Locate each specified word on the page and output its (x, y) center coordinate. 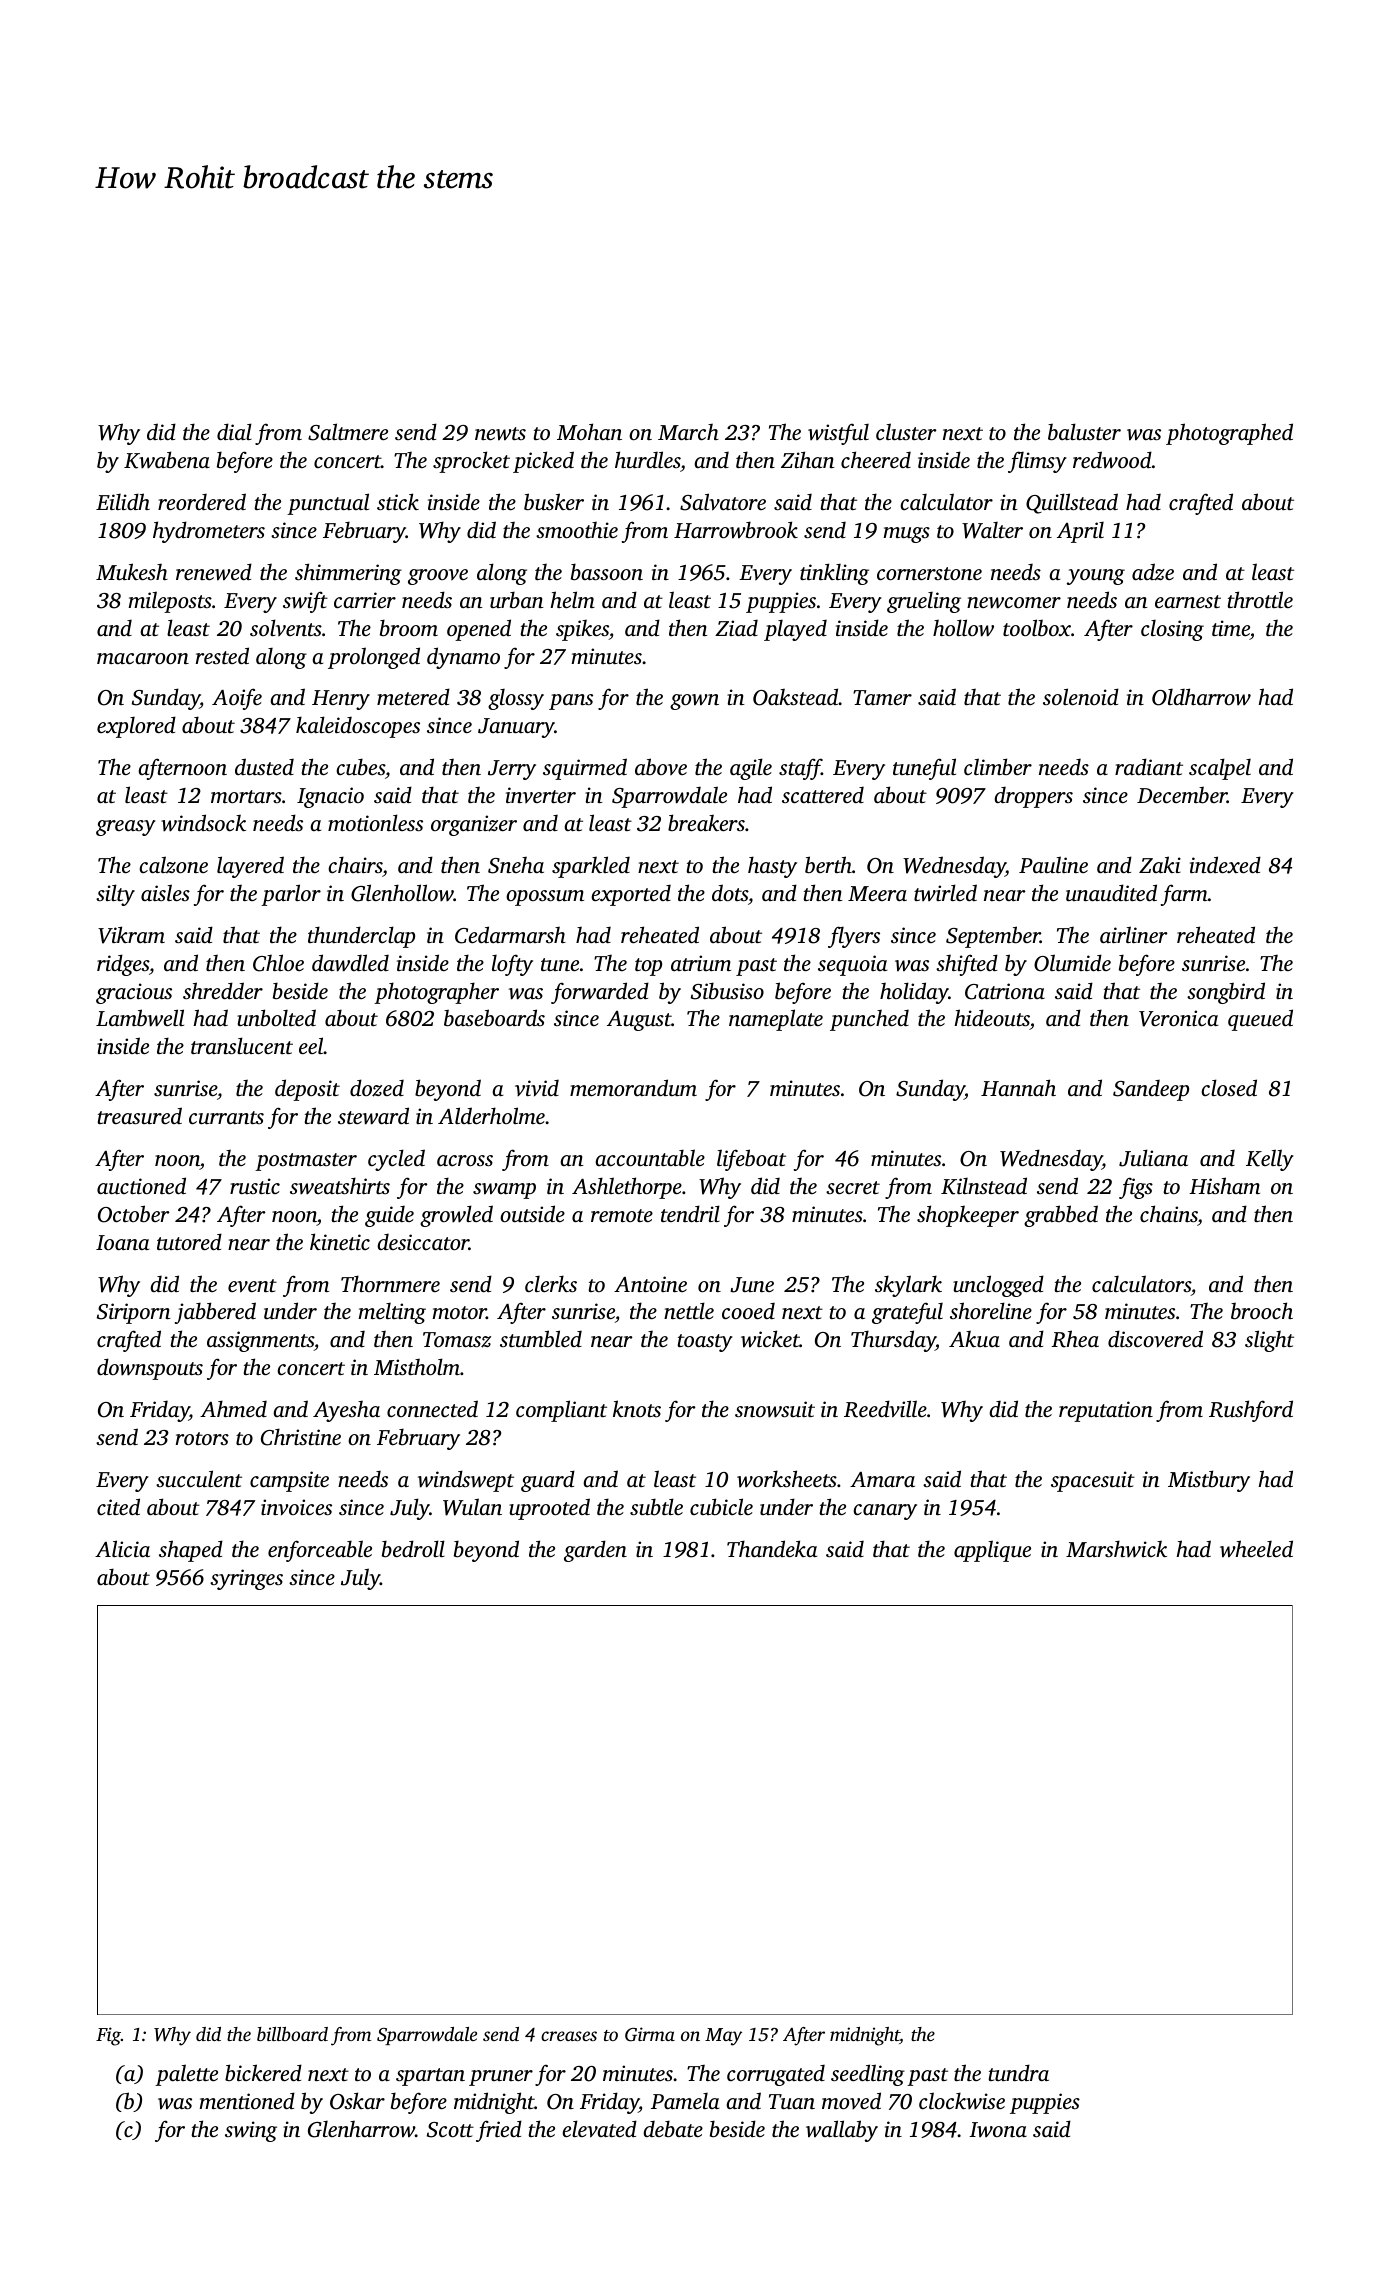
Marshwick (1116, 1549)
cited (118, 1506)
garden (595, 1551)
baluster (1084, 431)
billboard (292, 2034)
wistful (838, 434)
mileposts (170, 602)
